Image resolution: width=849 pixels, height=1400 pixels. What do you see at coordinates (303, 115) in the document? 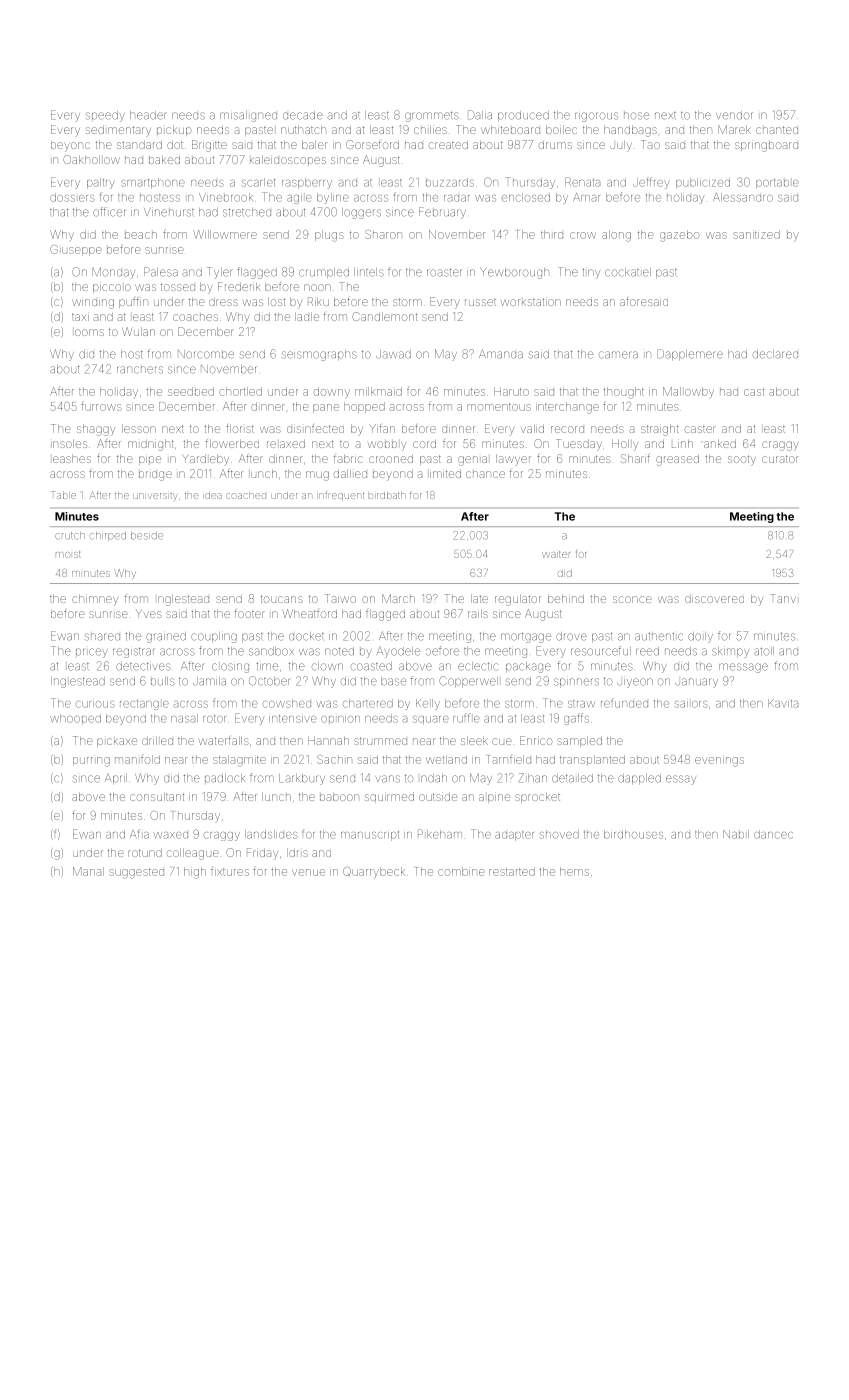
I see `decade` at bounding box center [303, 115].
